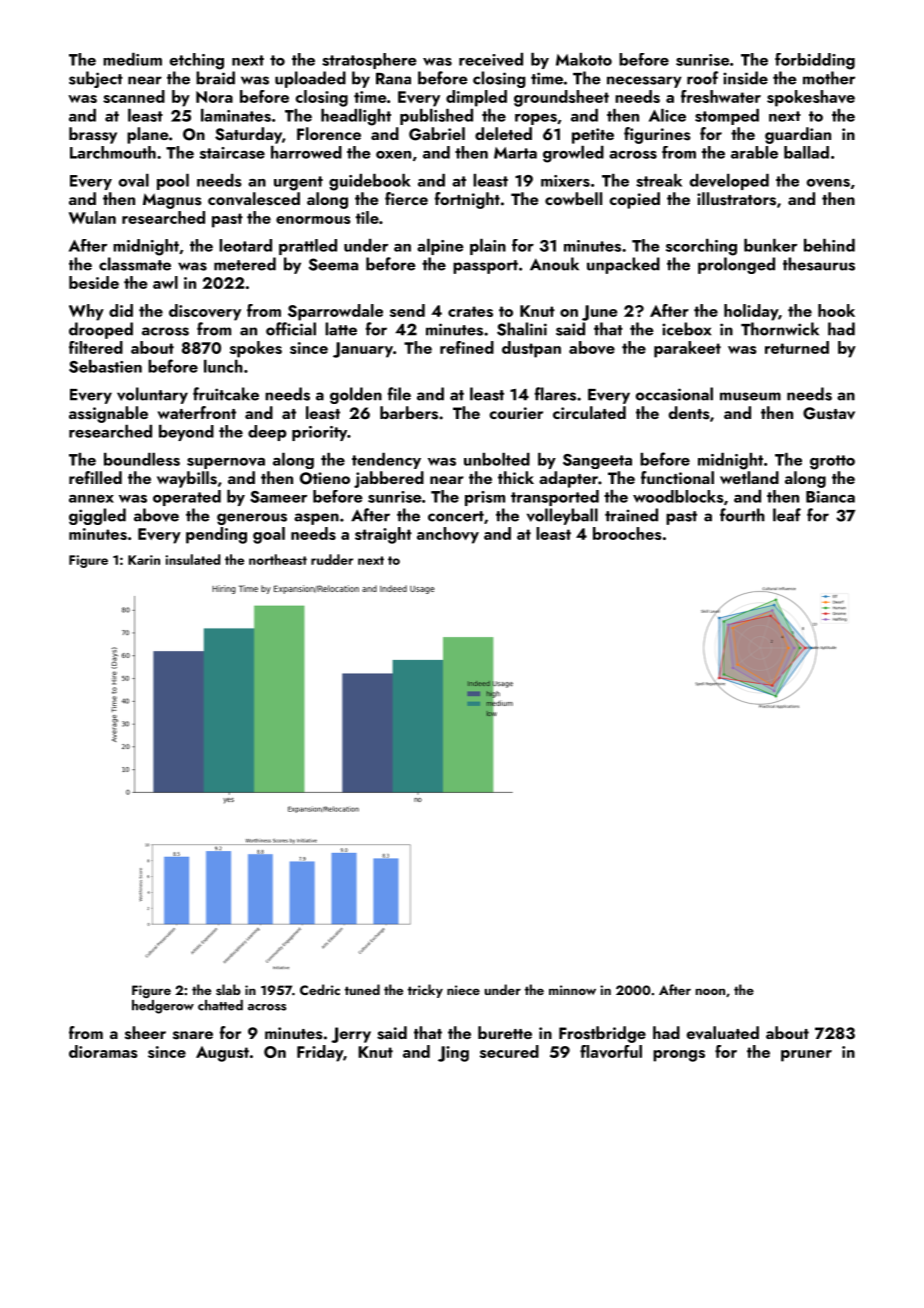 The height and width of the screenshot is (1308, 924). What do you see at coordinates (144, 560) in the screenshot?
I see `Karin` at bounding box center [144, 560].
